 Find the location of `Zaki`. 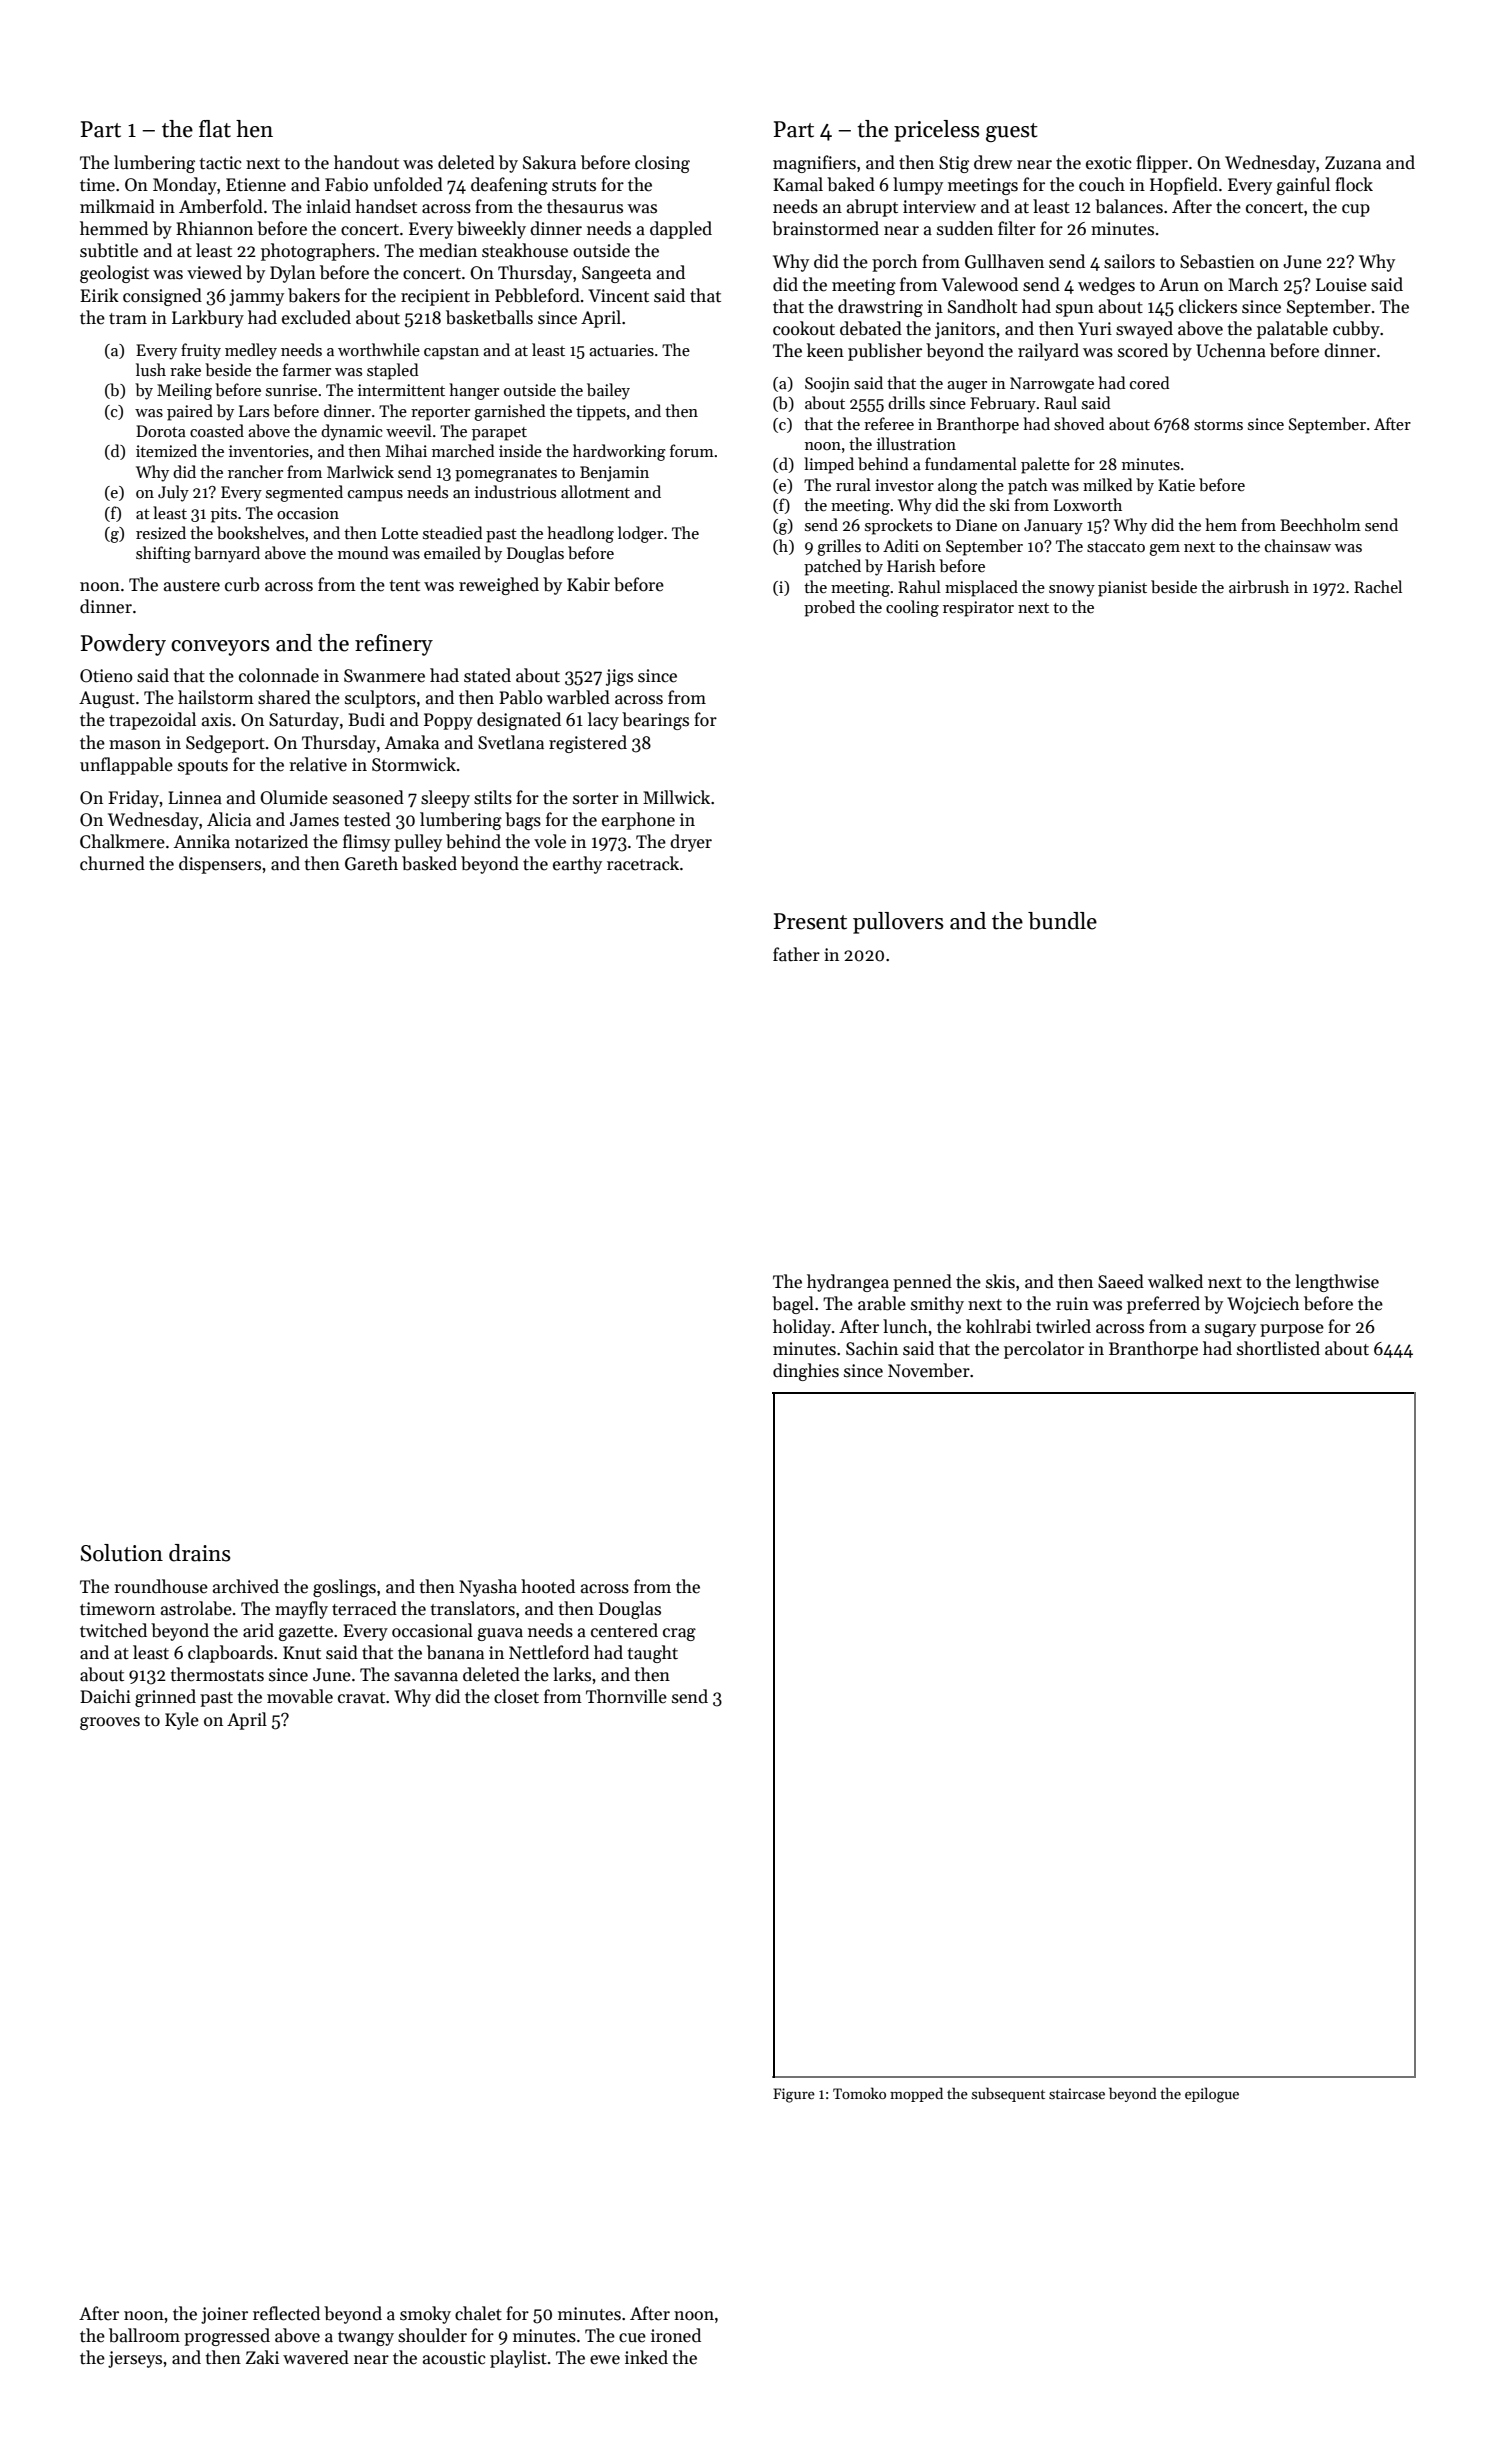

Zaki is located at coordinates (262, 2357).
